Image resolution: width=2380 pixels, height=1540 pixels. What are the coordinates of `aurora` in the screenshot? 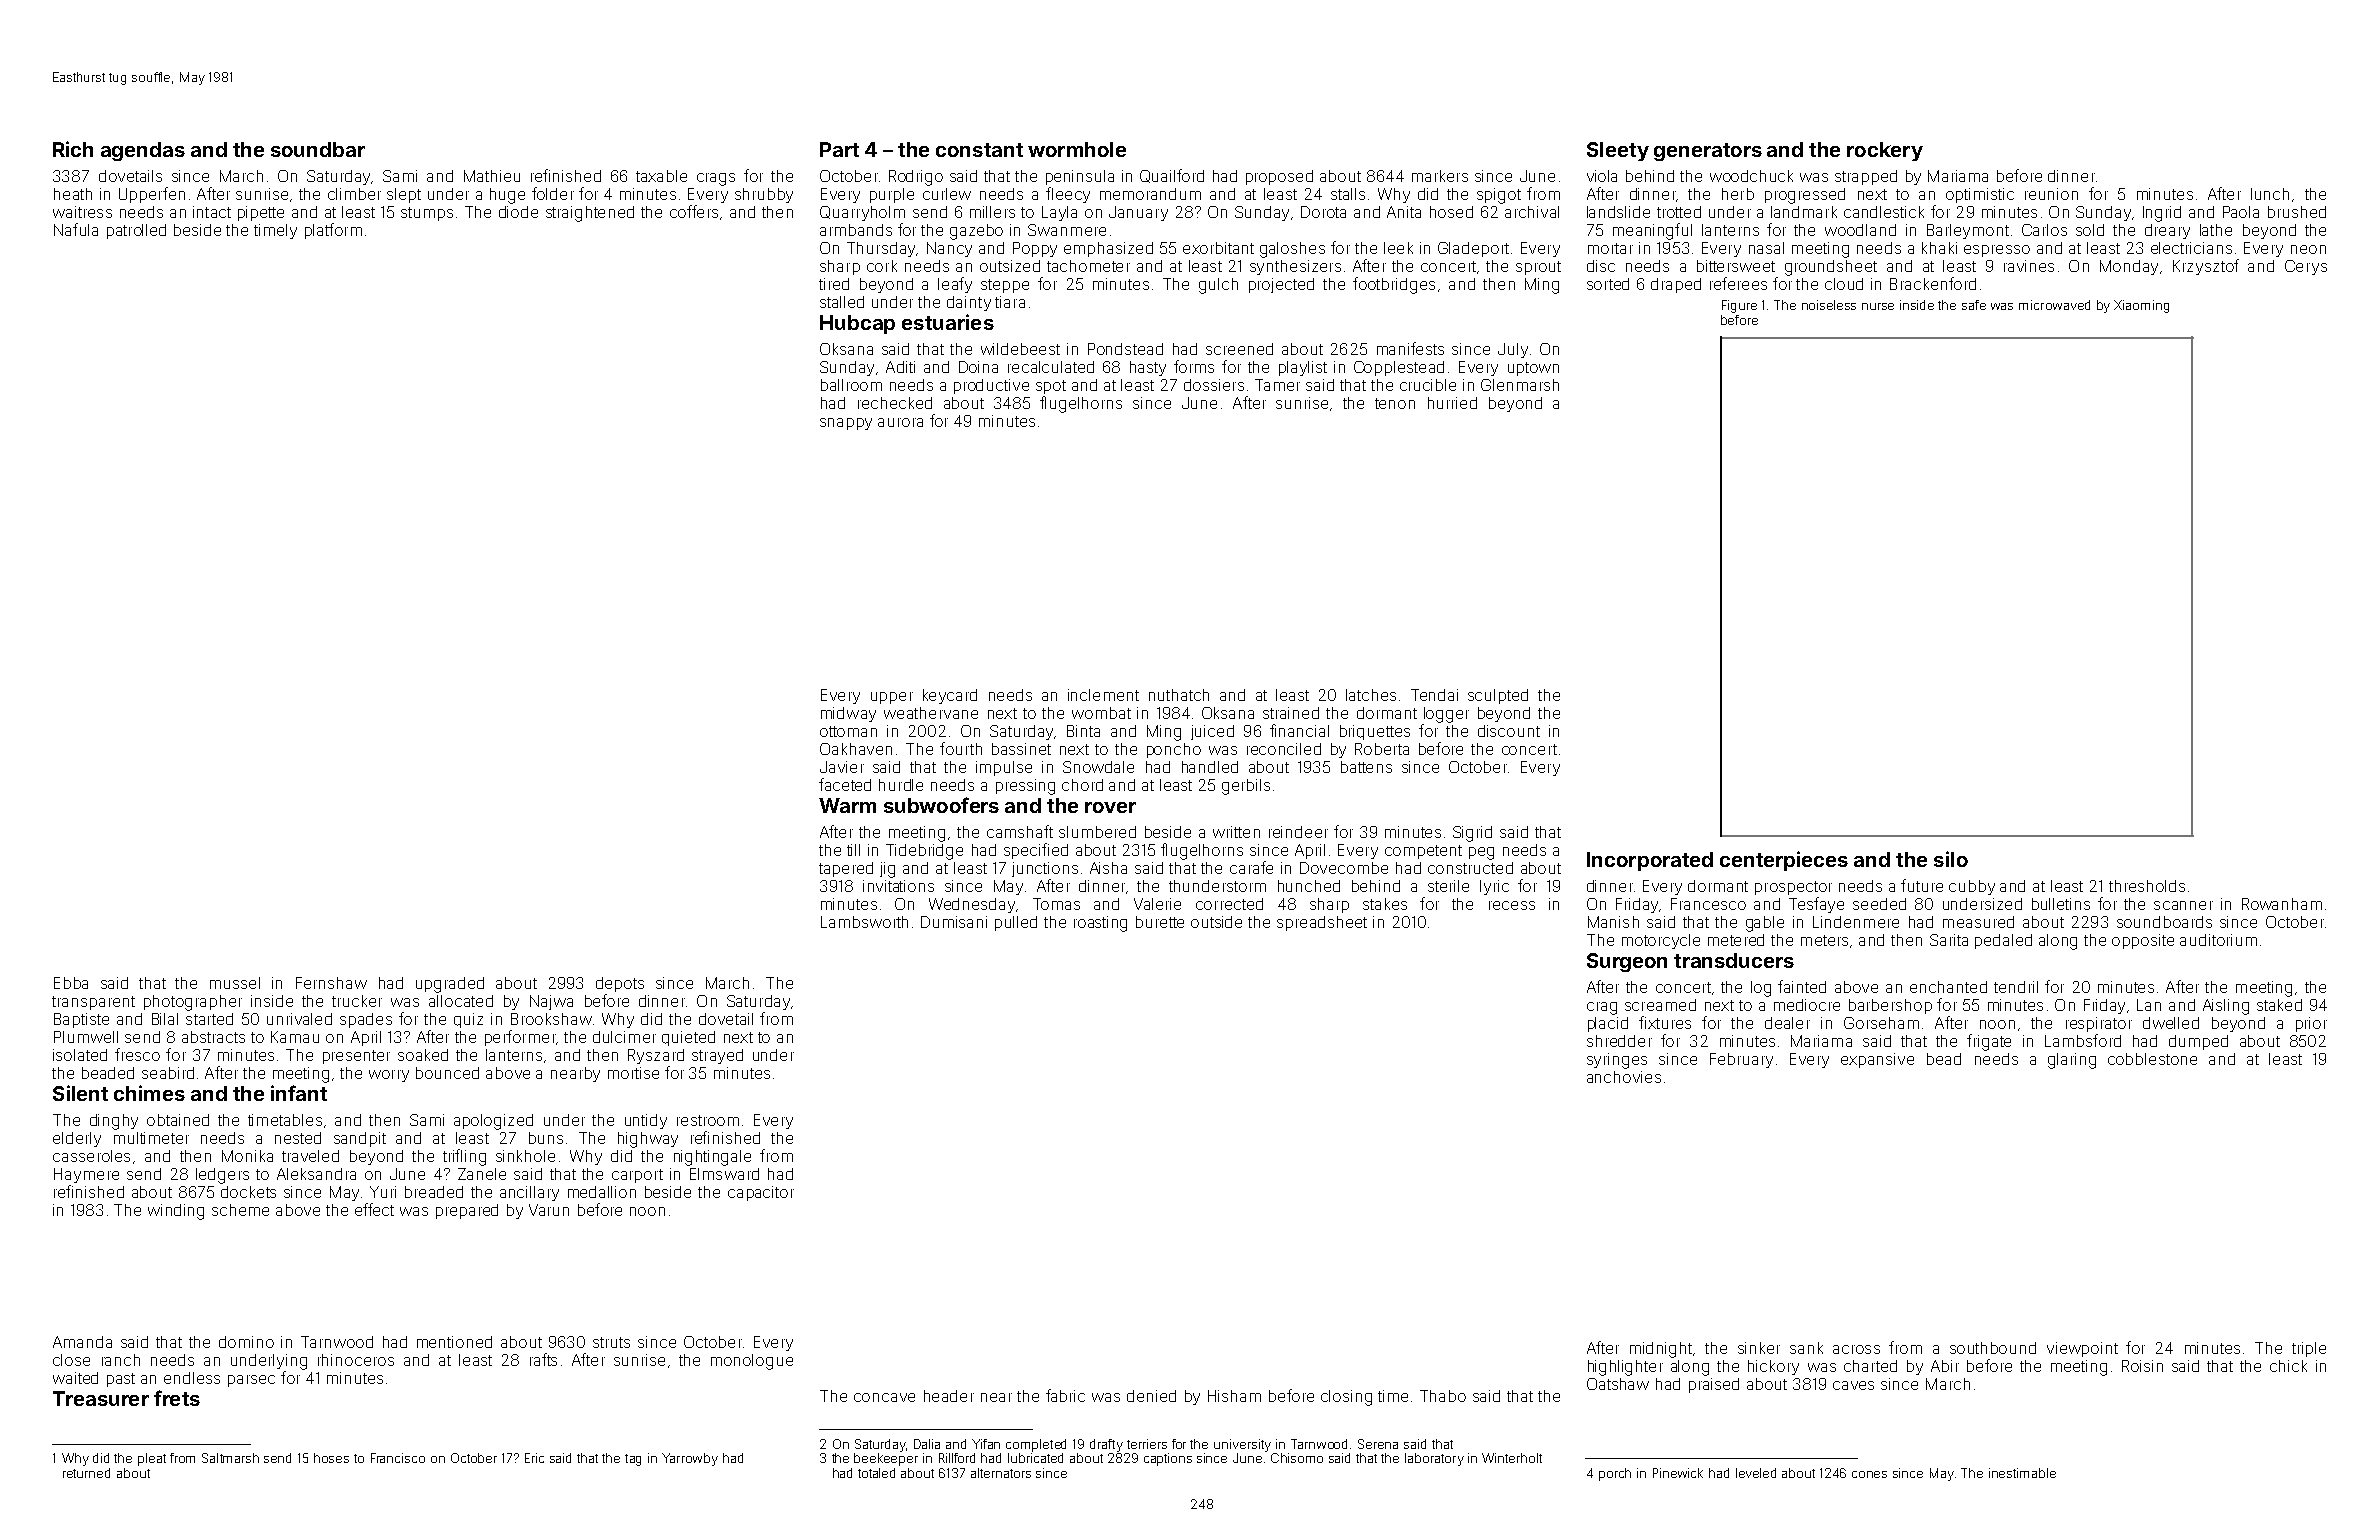 It's located at (900, 422).
